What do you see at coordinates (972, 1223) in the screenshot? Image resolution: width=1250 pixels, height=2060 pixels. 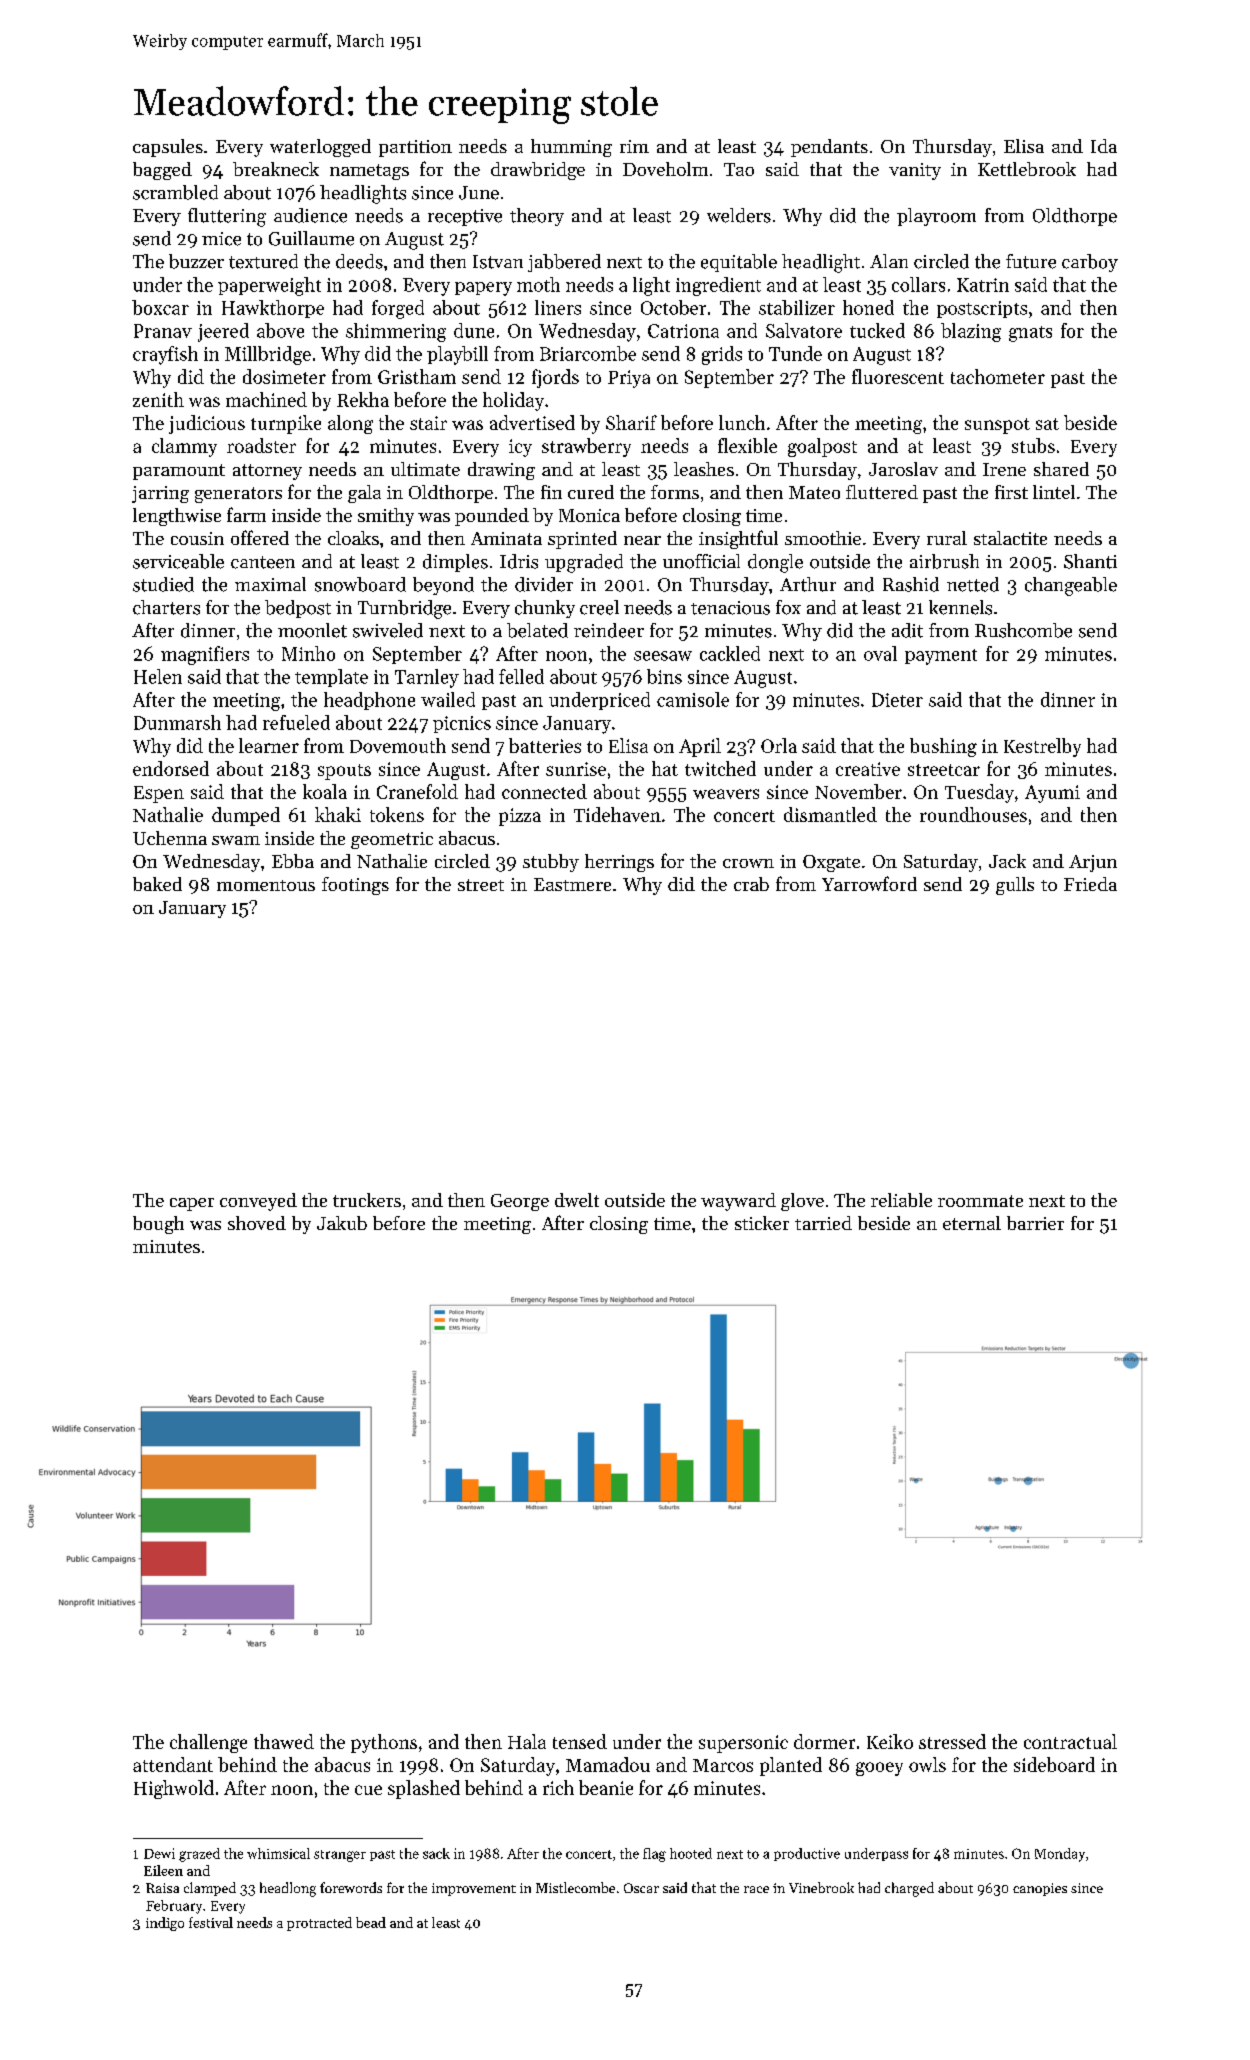 I see `eternal` at bounding box center [972, 1223].
